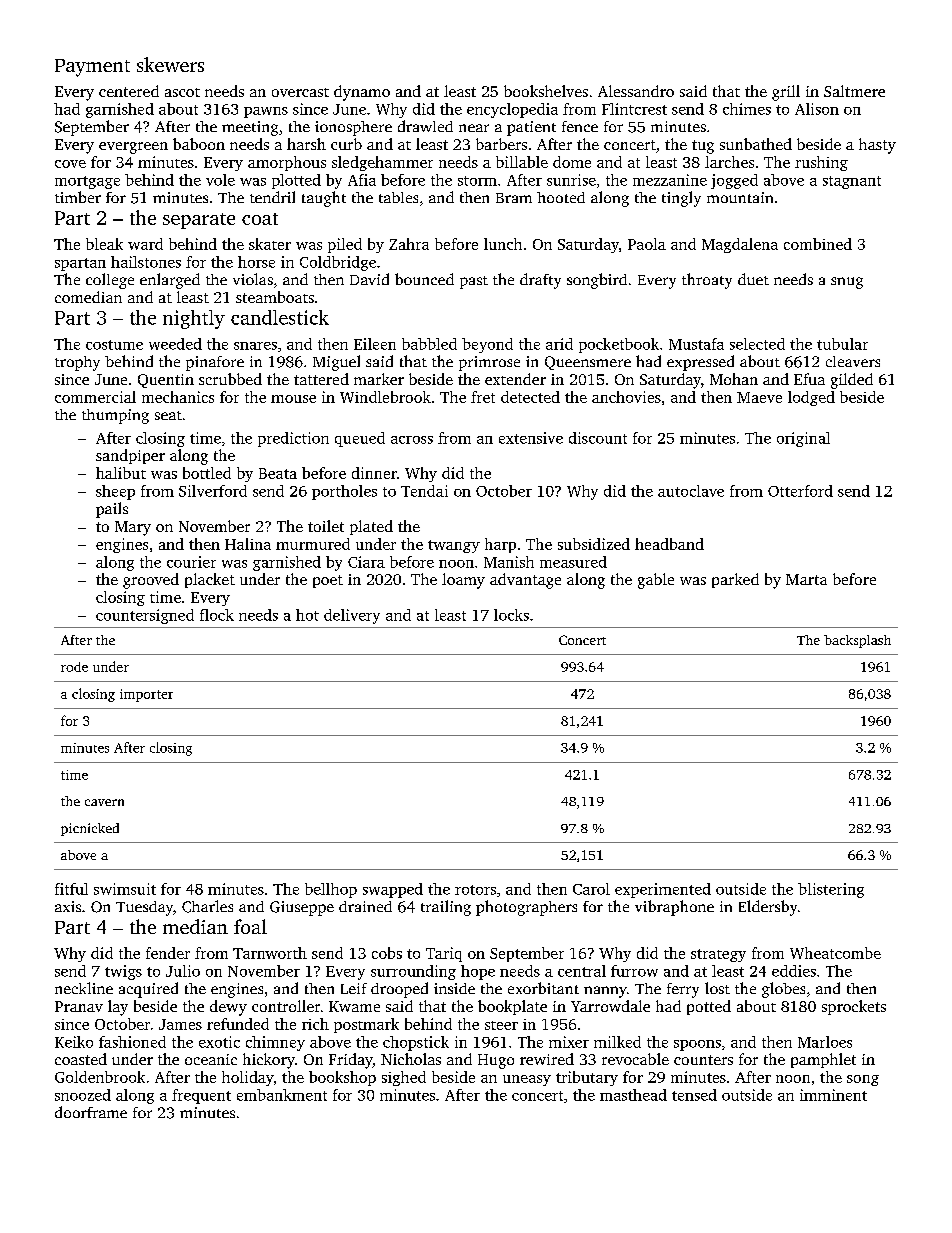 Image resolution: width=952 pixels, height=1233 pixels. What do you see at coordinates (477, 181) in the screenshot?
I see `storm` at bounding box center [477, 181].
